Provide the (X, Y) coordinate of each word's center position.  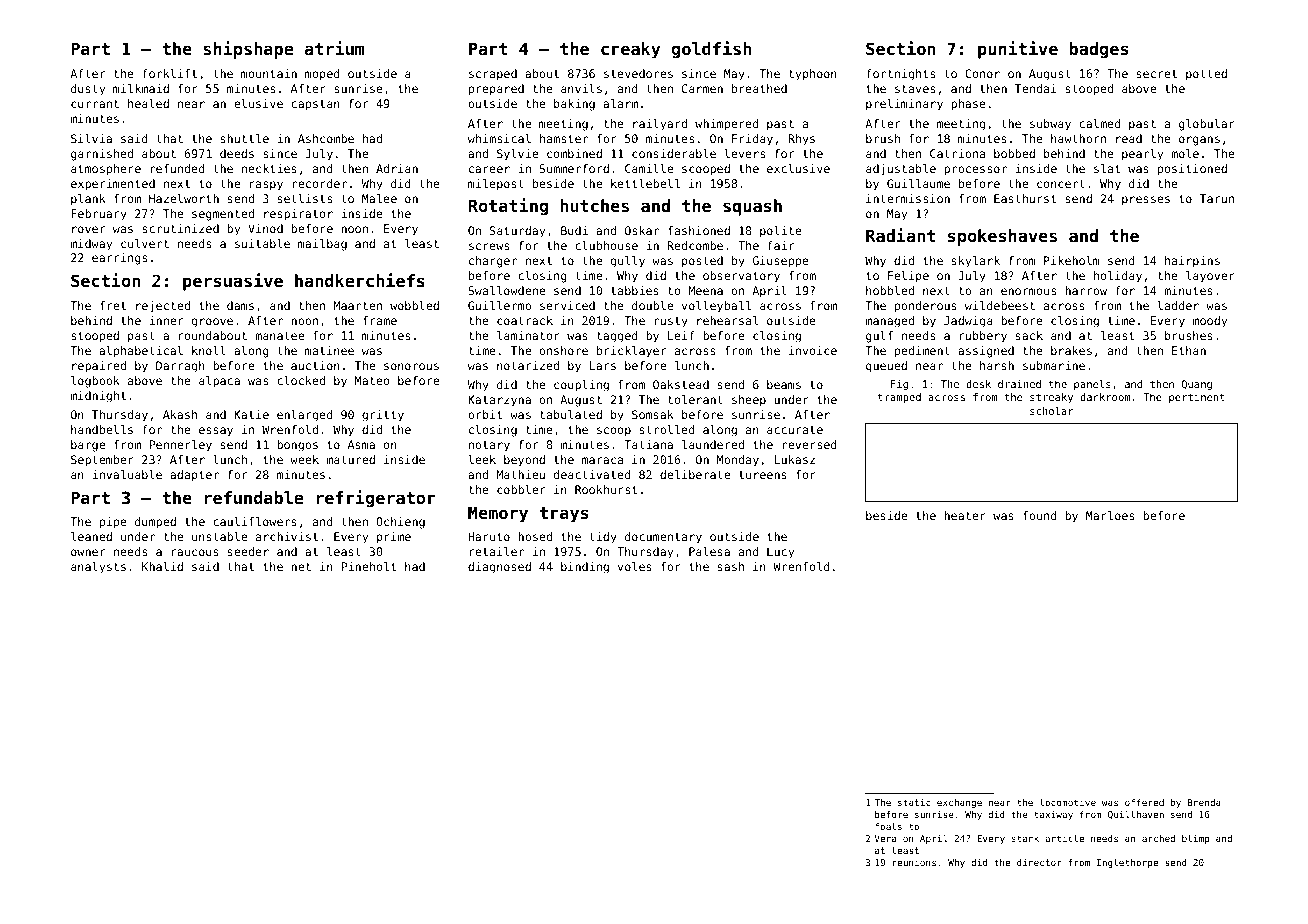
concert (1061, 183)
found (1040, 515)
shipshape (248, 50)
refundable (253, 497)
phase (968, 105)
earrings (119, 259)
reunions (914, 862)
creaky (630, 50)
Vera (885, 838)
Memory (498, 514)
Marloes (1110, 515)
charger (493, 262)
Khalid (162, 566)
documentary (663, 538)
